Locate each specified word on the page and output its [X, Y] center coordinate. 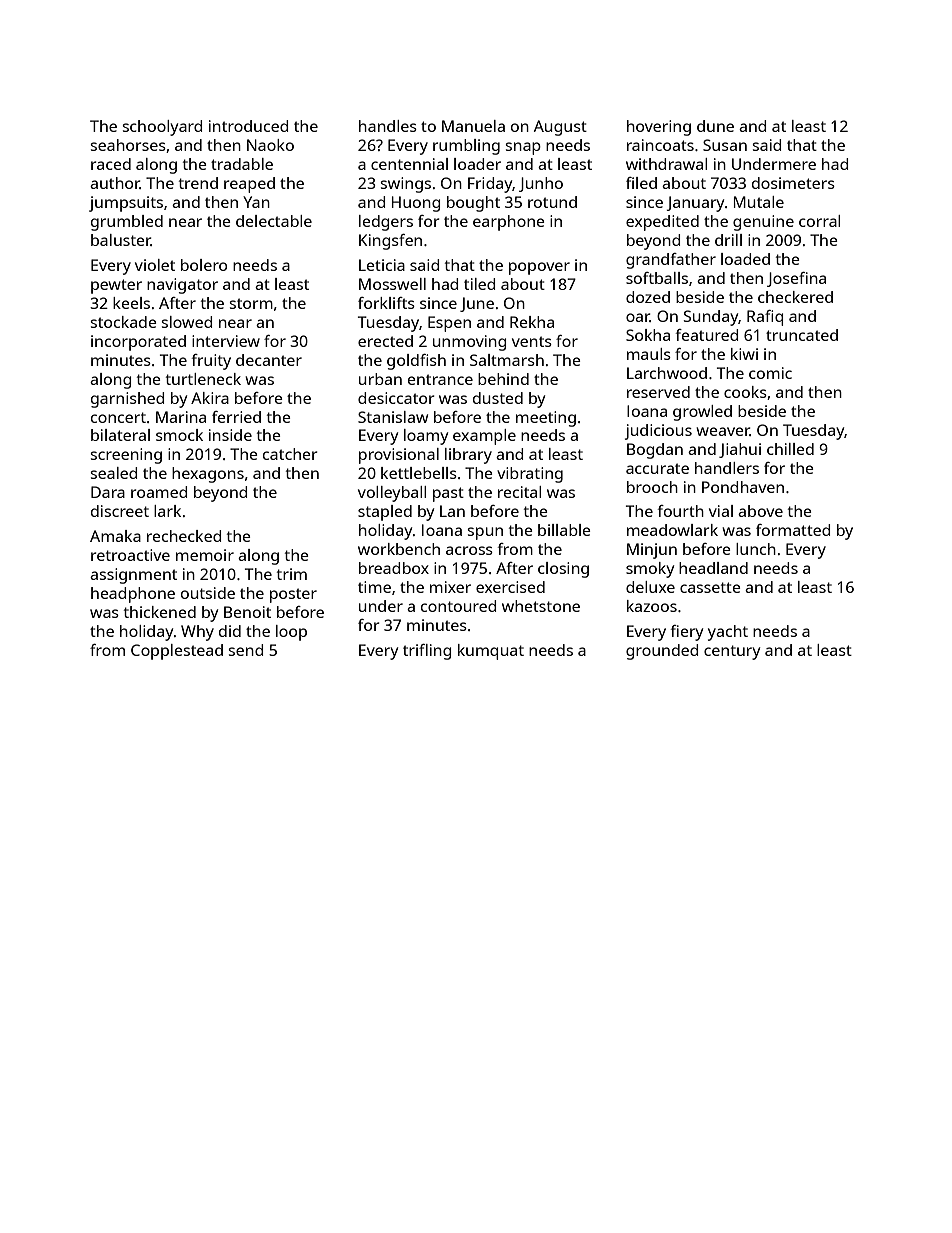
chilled [790, 449]
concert [118, 417]
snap [523, 148]
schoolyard [162, 128]
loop [291, 633]
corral [819, 221]
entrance [440, 379]
